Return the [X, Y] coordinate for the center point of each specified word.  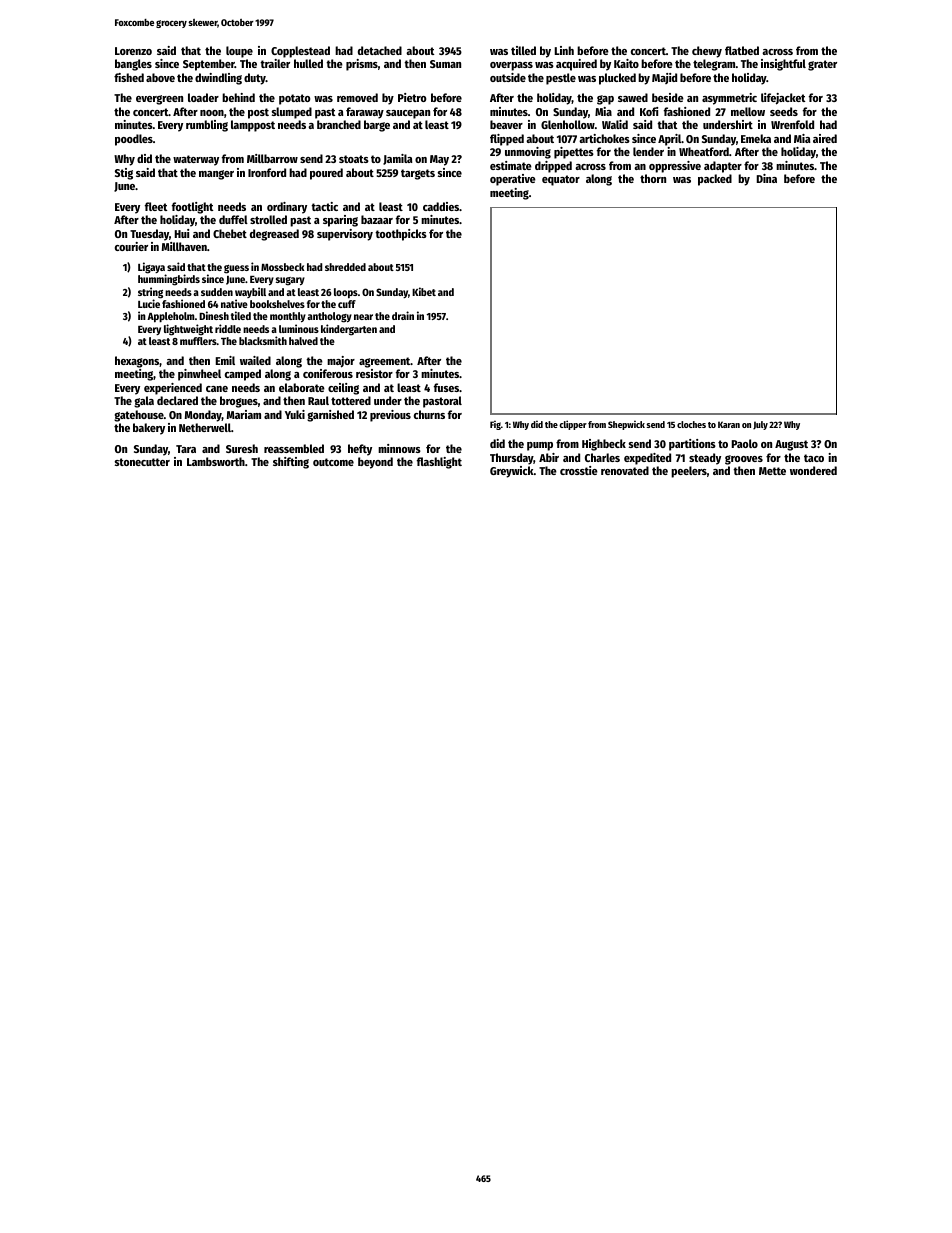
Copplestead [300, 52]
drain [403, 315]
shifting [291, 463]
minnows [399, 448]
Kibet [424, 291]
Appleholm [170, 317]
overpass [511, 66]
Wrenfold [792, 124]
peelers [689, 472]
